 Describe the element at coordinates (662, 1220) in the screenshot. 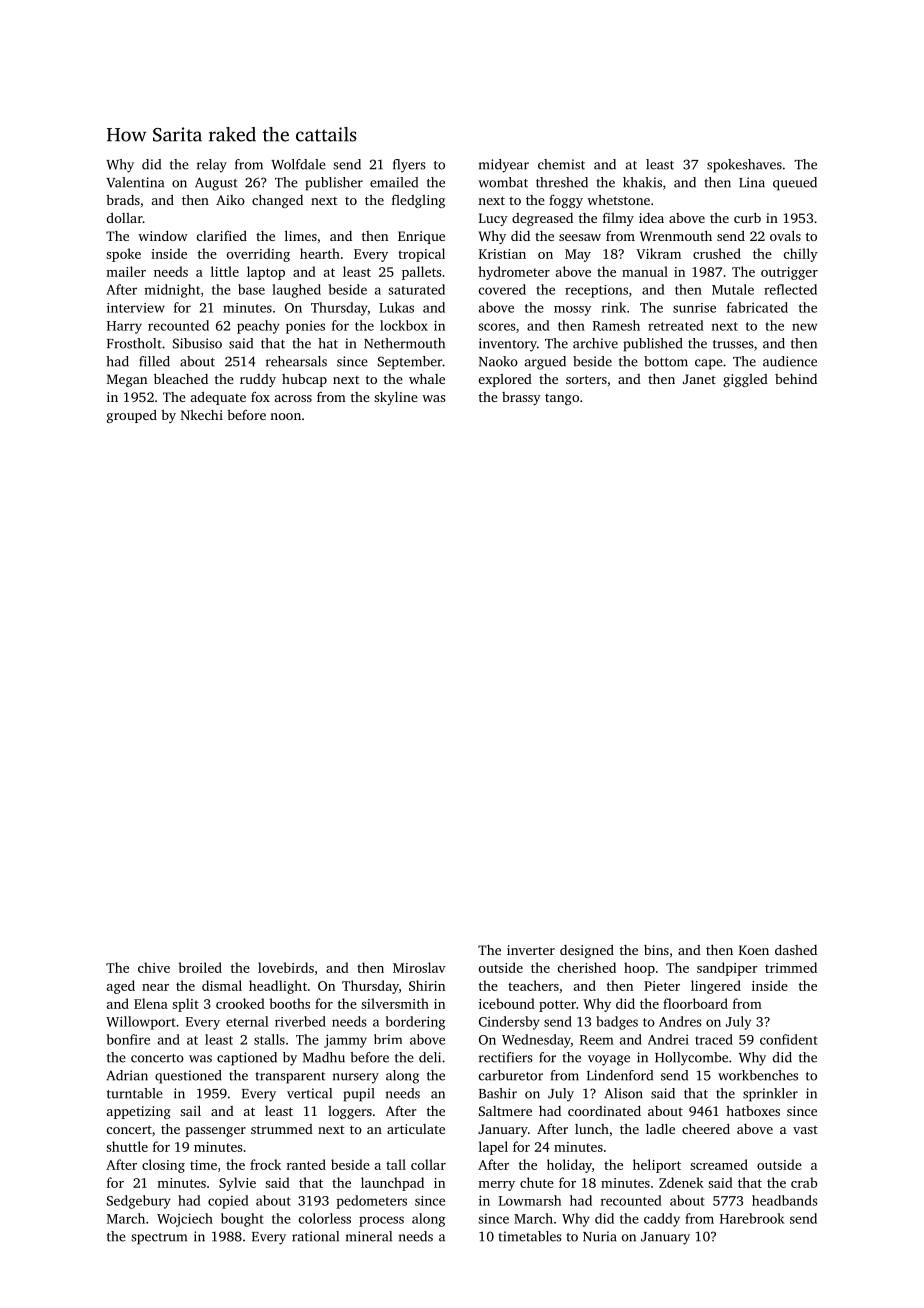

I see `caddy` at that location.
